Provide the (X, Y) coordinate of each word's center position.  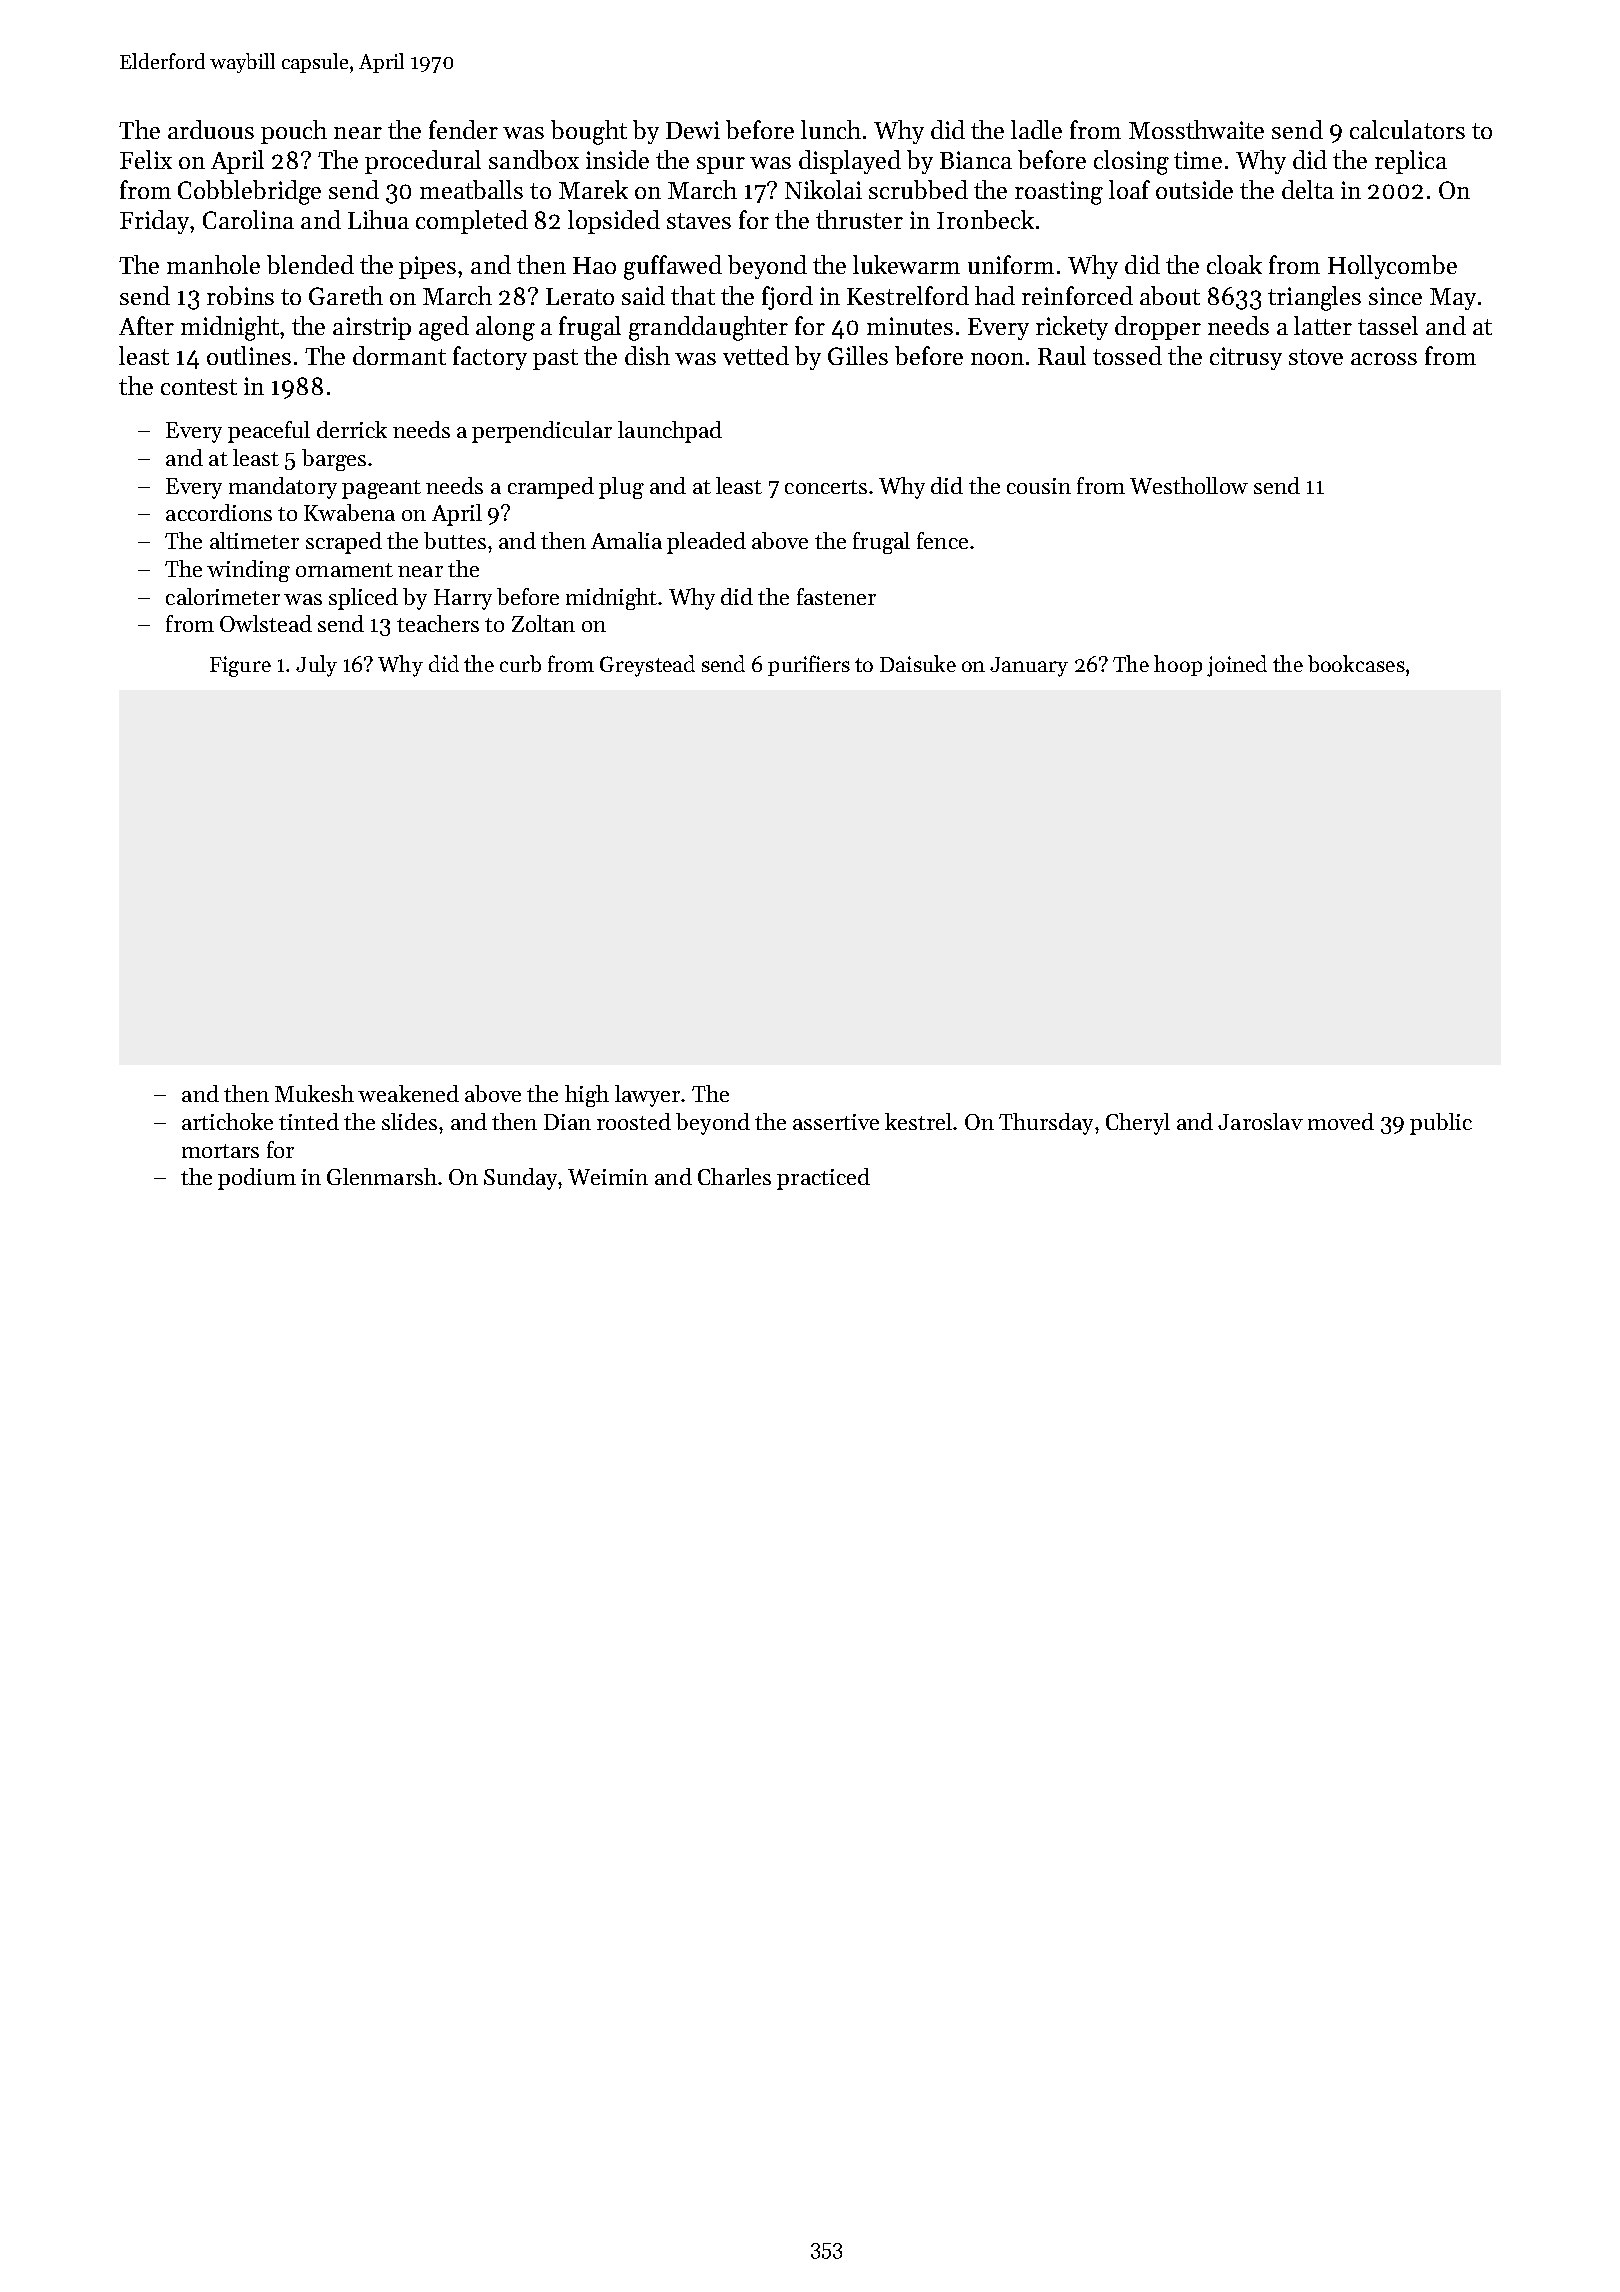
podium (257, 1179)
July (316, 666)
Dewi (693, 130)
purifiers (809, 665)
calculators (1407, 129)
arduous (211, 129)
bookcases (1356, 663)
